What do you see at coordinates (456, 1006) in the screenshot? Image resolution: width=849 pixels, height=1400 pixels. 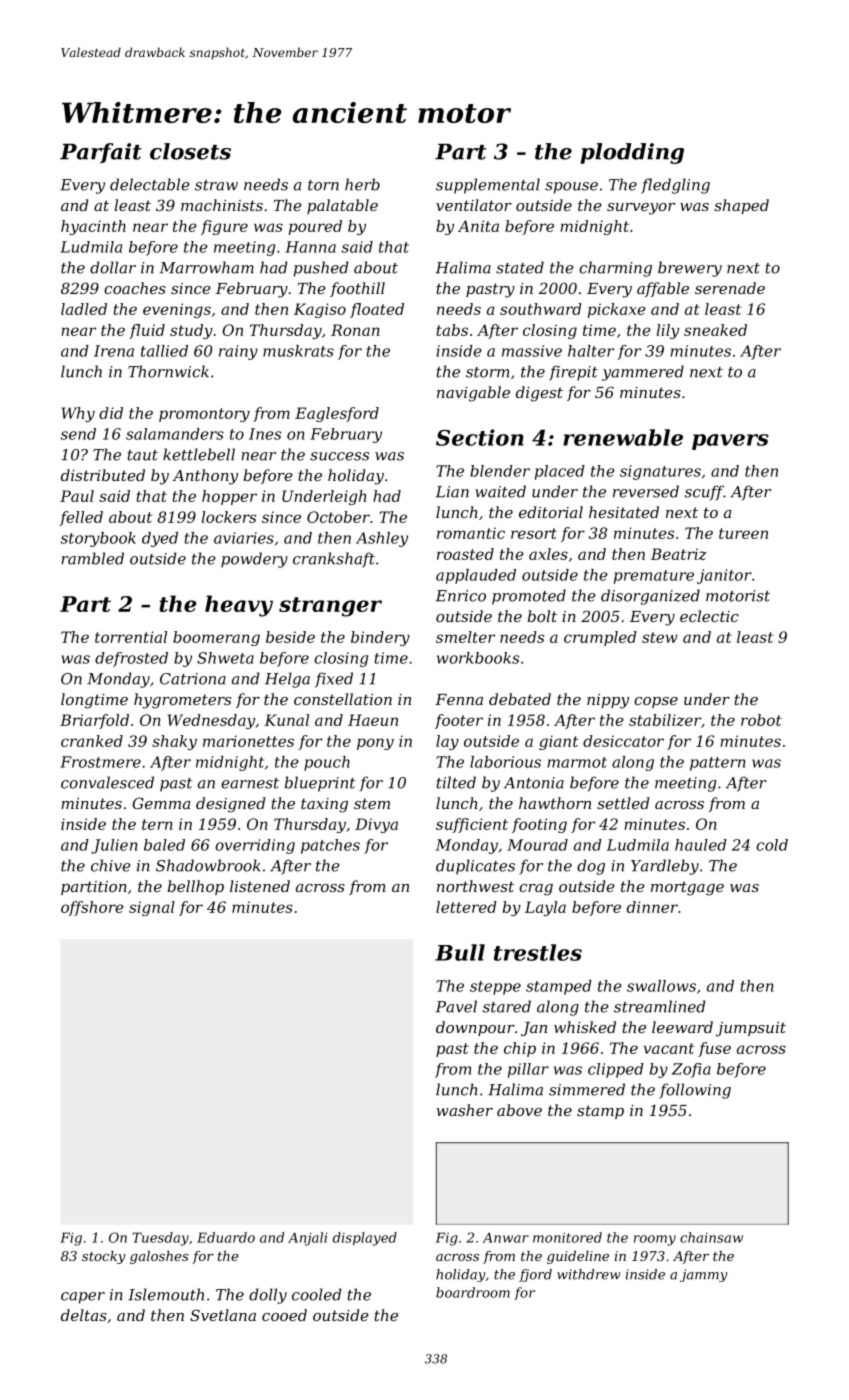 I see `Pavel` at bounding box center [456, 1006].
